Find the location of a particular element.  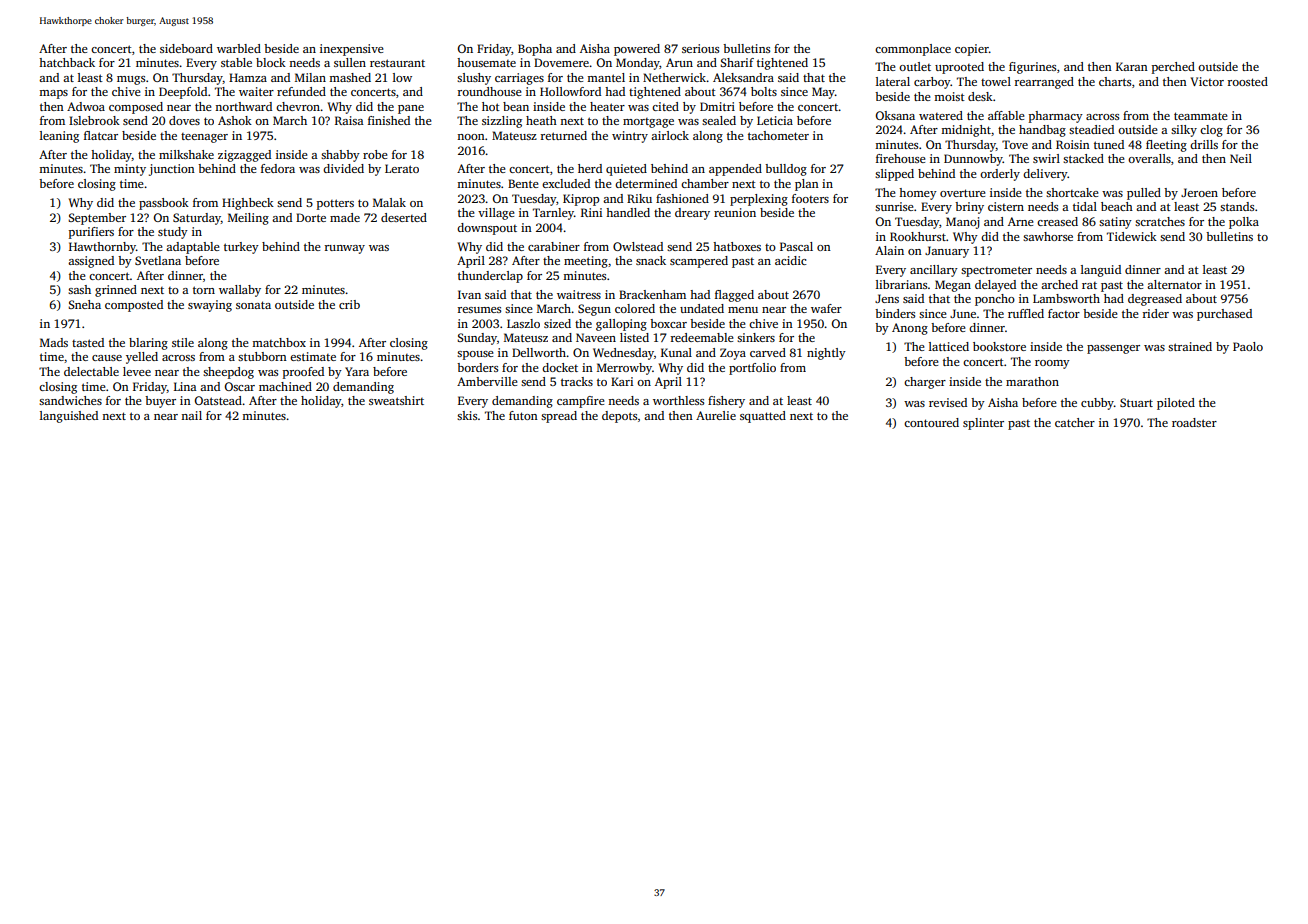

roosted is located at coordinates (1247, 81).
